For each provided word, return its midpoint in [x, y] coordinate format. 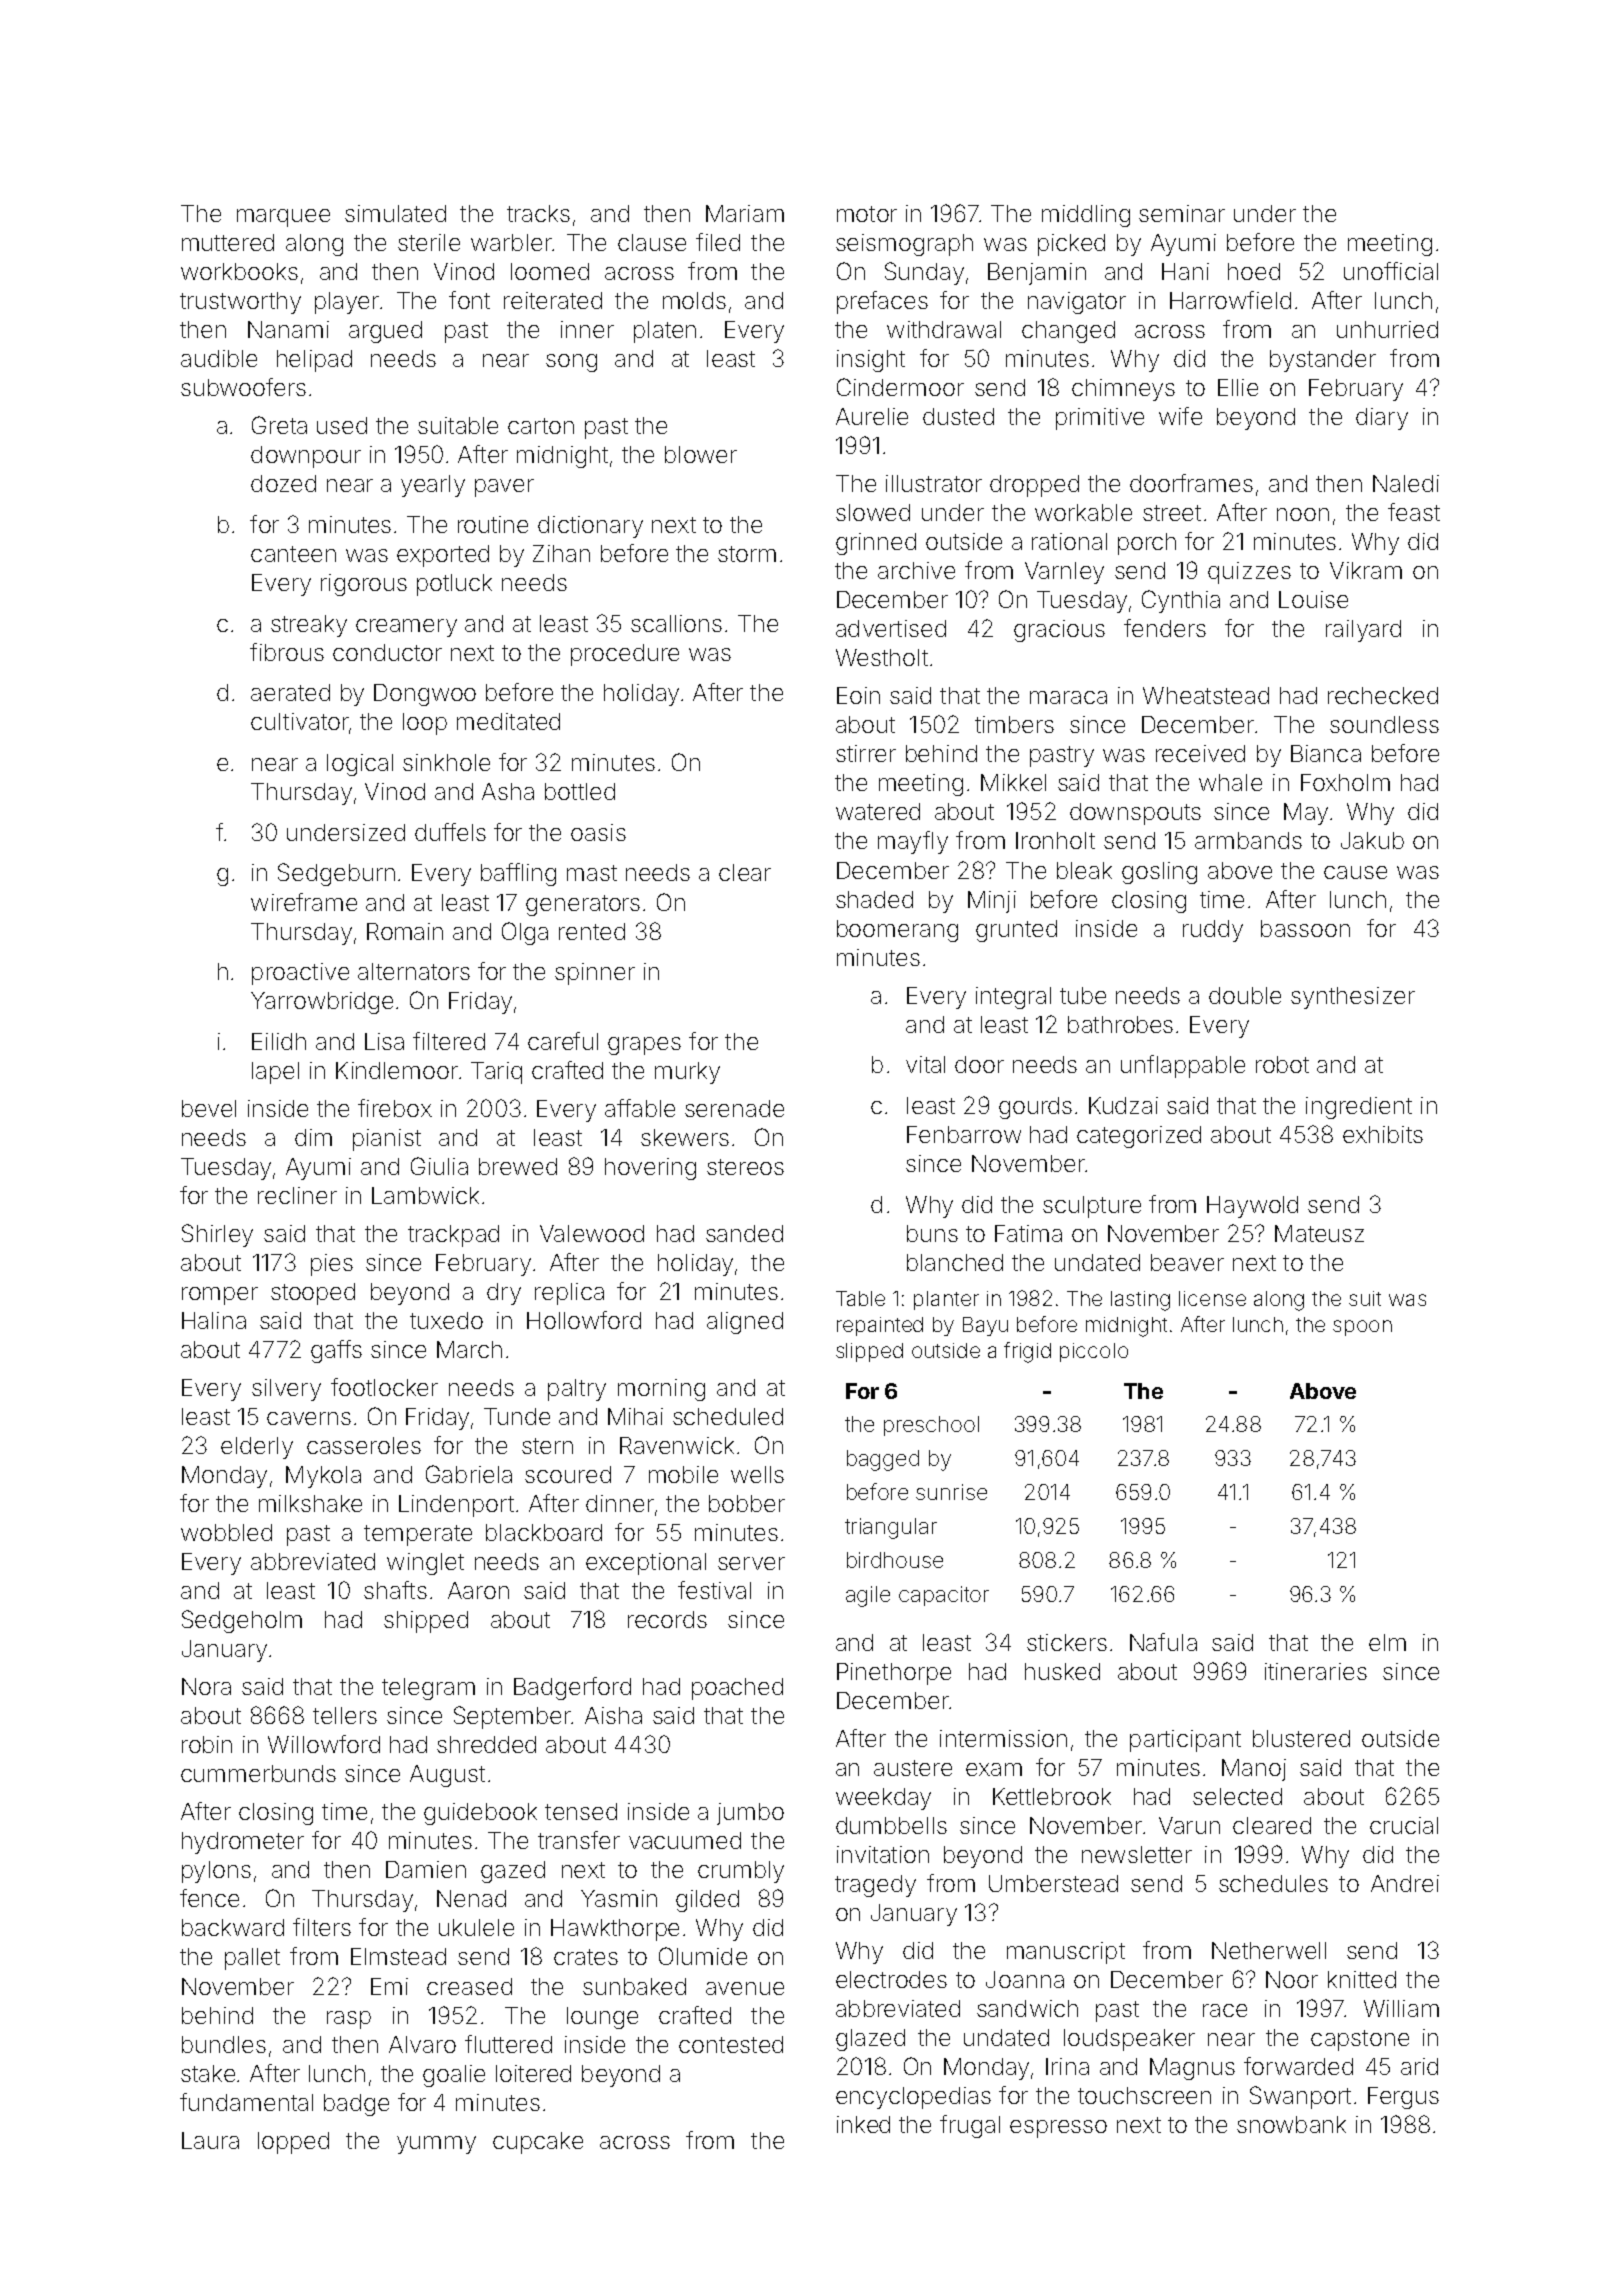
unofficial [1391, 271]
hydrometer [243, 1843]
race [1225, 2010]
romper [220, 1296]
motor [867, 214]
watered [878, 811]
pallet [252, 1959]
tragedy [875, 1886]
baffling [518, 874]
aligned [745, 1323]
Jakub [1372, 840]
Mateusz [1319, 1233]
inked [863, 2124]
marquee [283, 218]
